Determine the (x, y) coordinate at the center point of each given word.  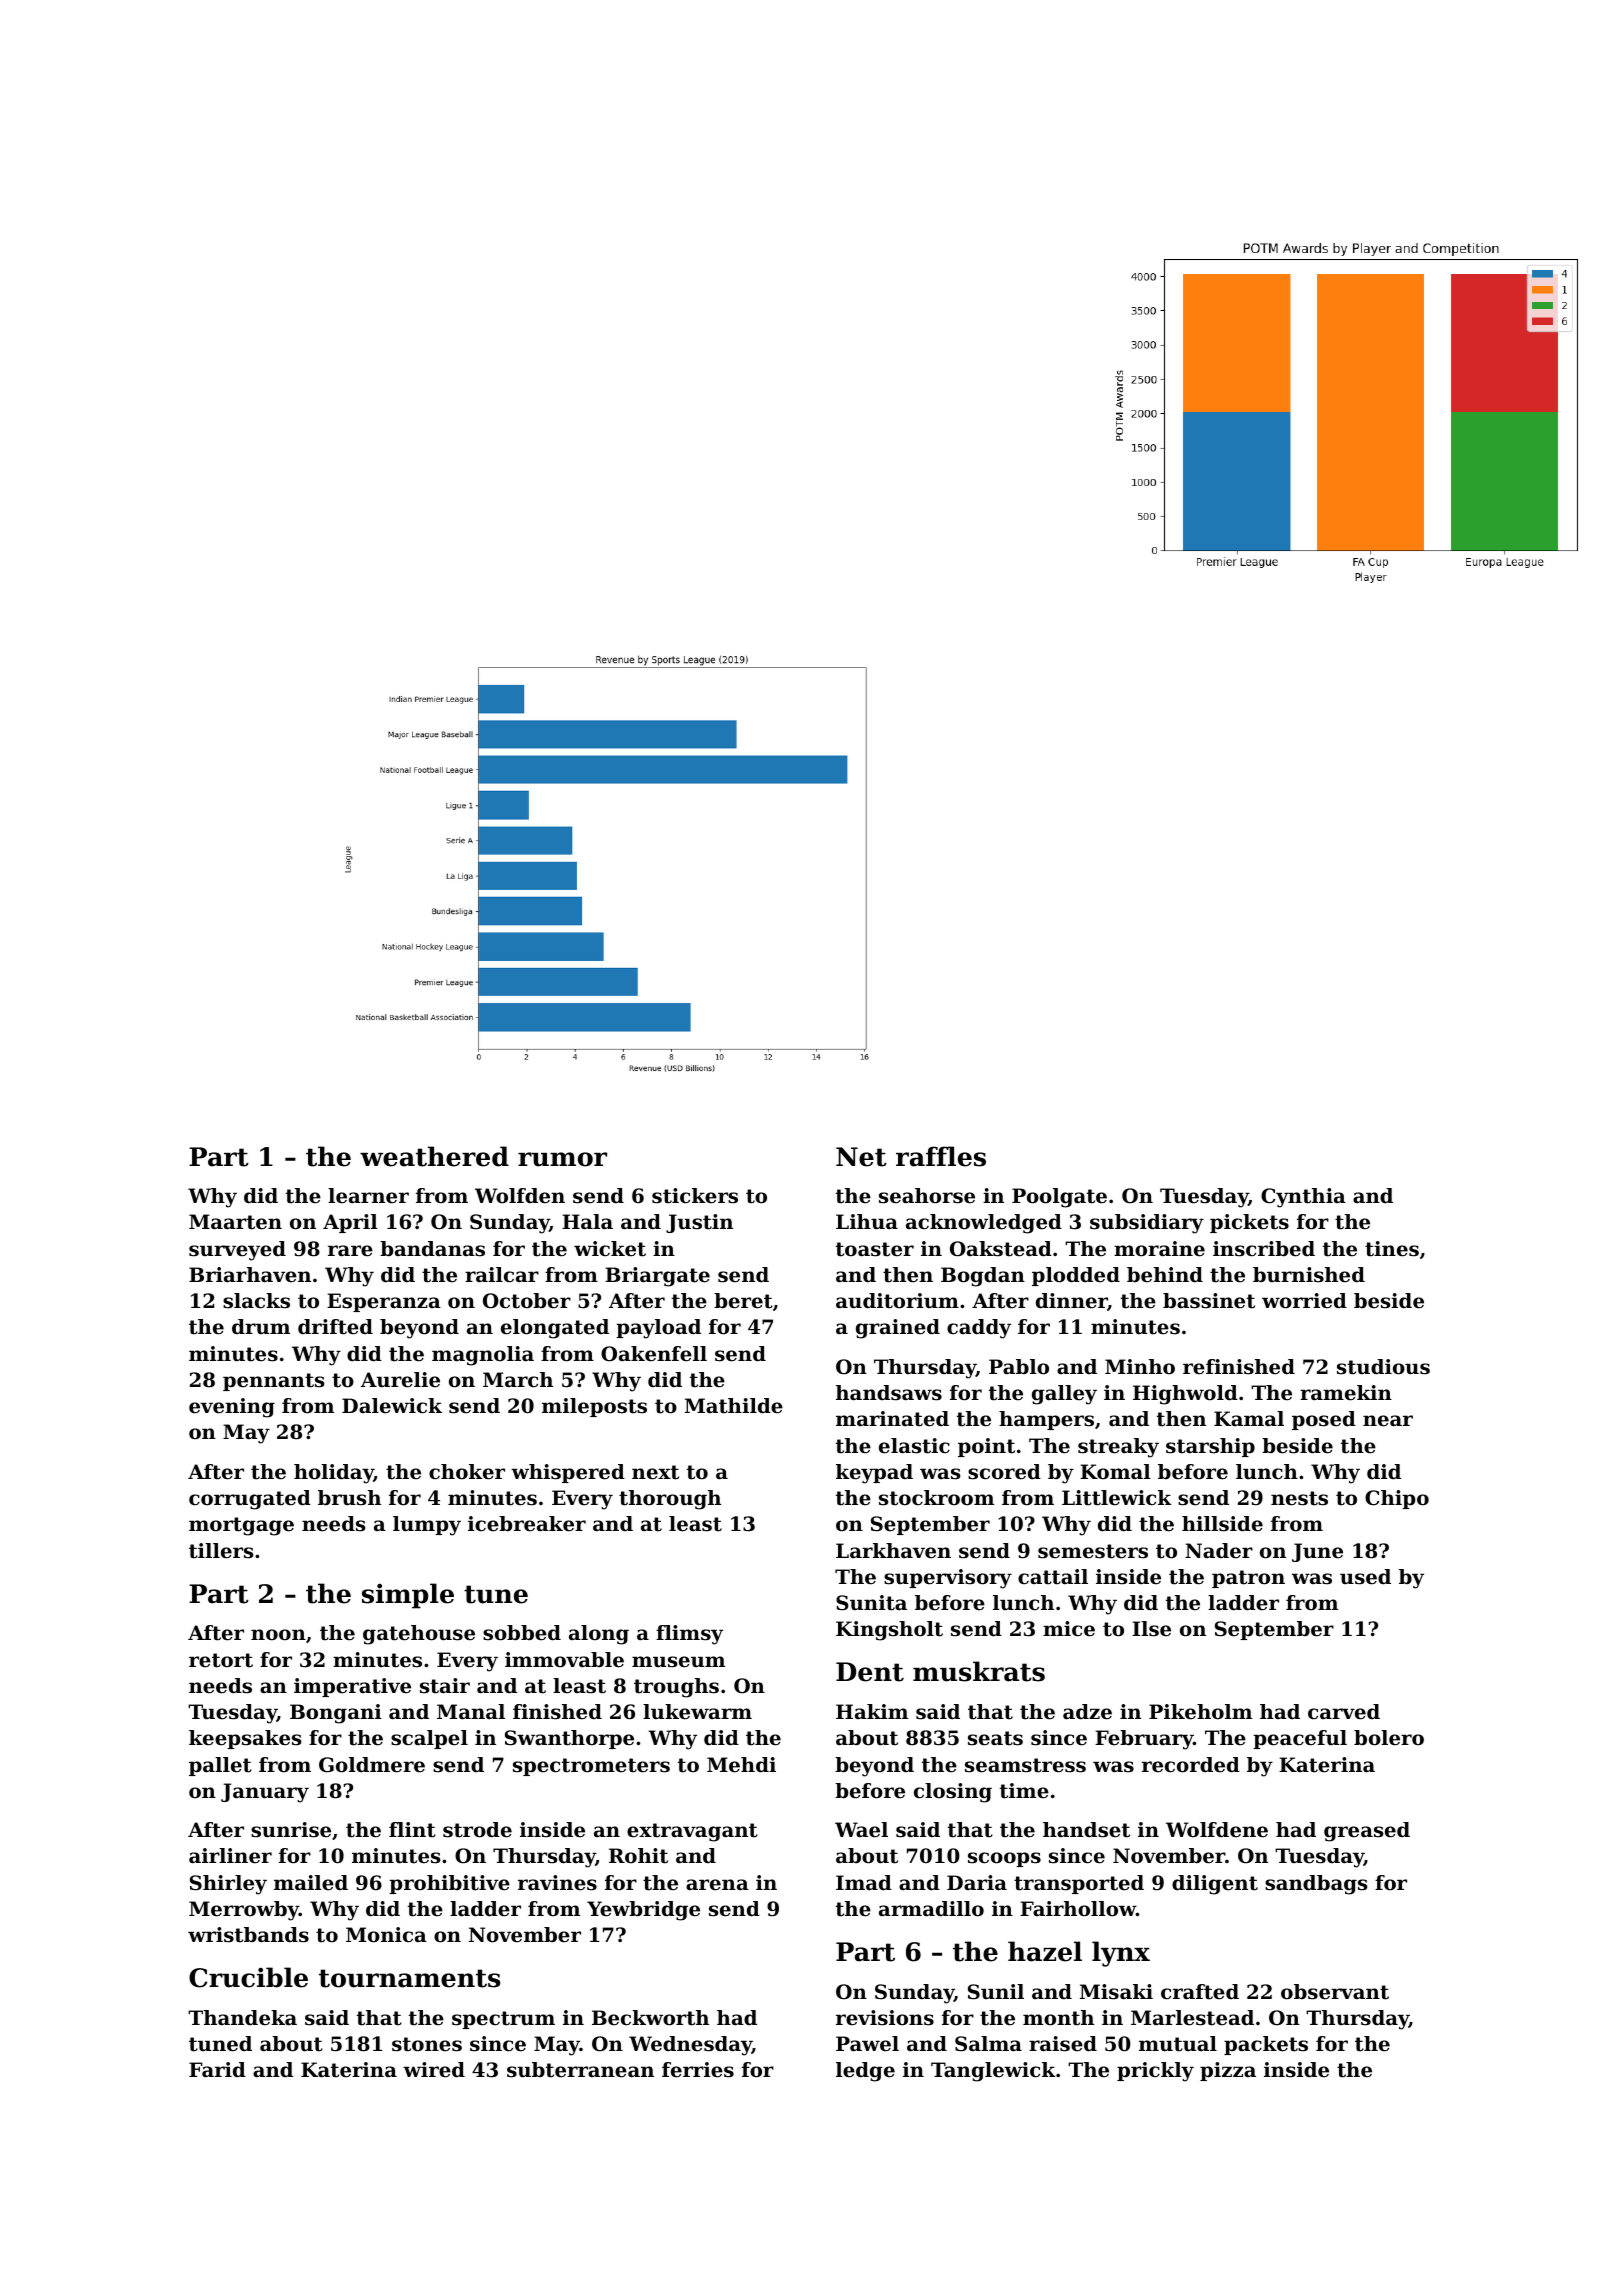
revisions (885, 2018)
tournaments (409, 1978)
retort (221, 1660)
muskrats (979, 1671)
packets (1266, 2045)
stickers (695, 1196)
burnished (1309, 1275)
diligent (1215, 1885)
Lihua (867, 1222)
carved (1344, 1712)
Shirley (228, 1885)
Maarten (235, 1222)
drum (261, 1327)
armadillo (931, 1909)
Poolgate (1059, 1198)
